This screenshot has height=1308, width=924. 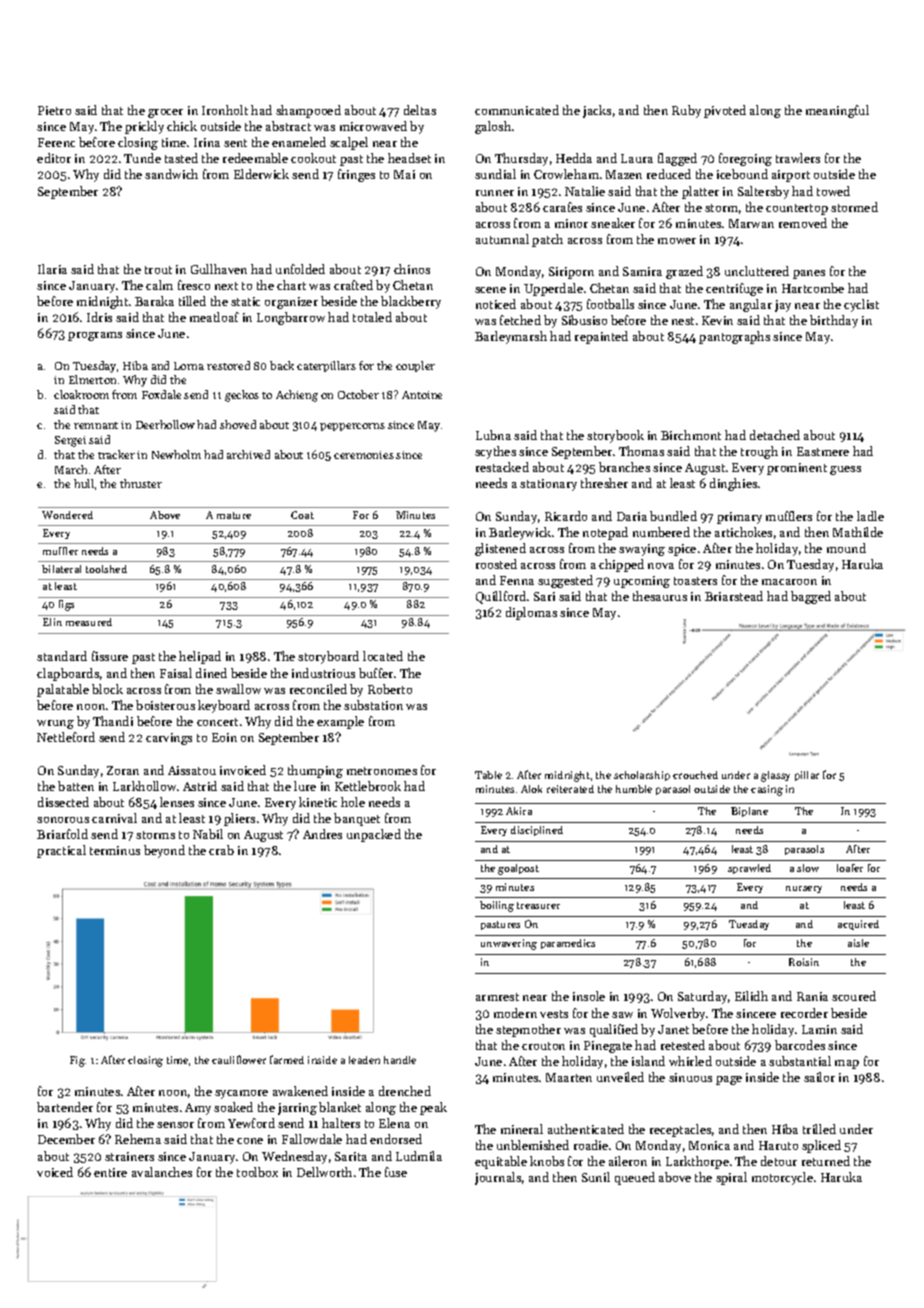 I want to click on cyclist, so click(x=861, y=305).
